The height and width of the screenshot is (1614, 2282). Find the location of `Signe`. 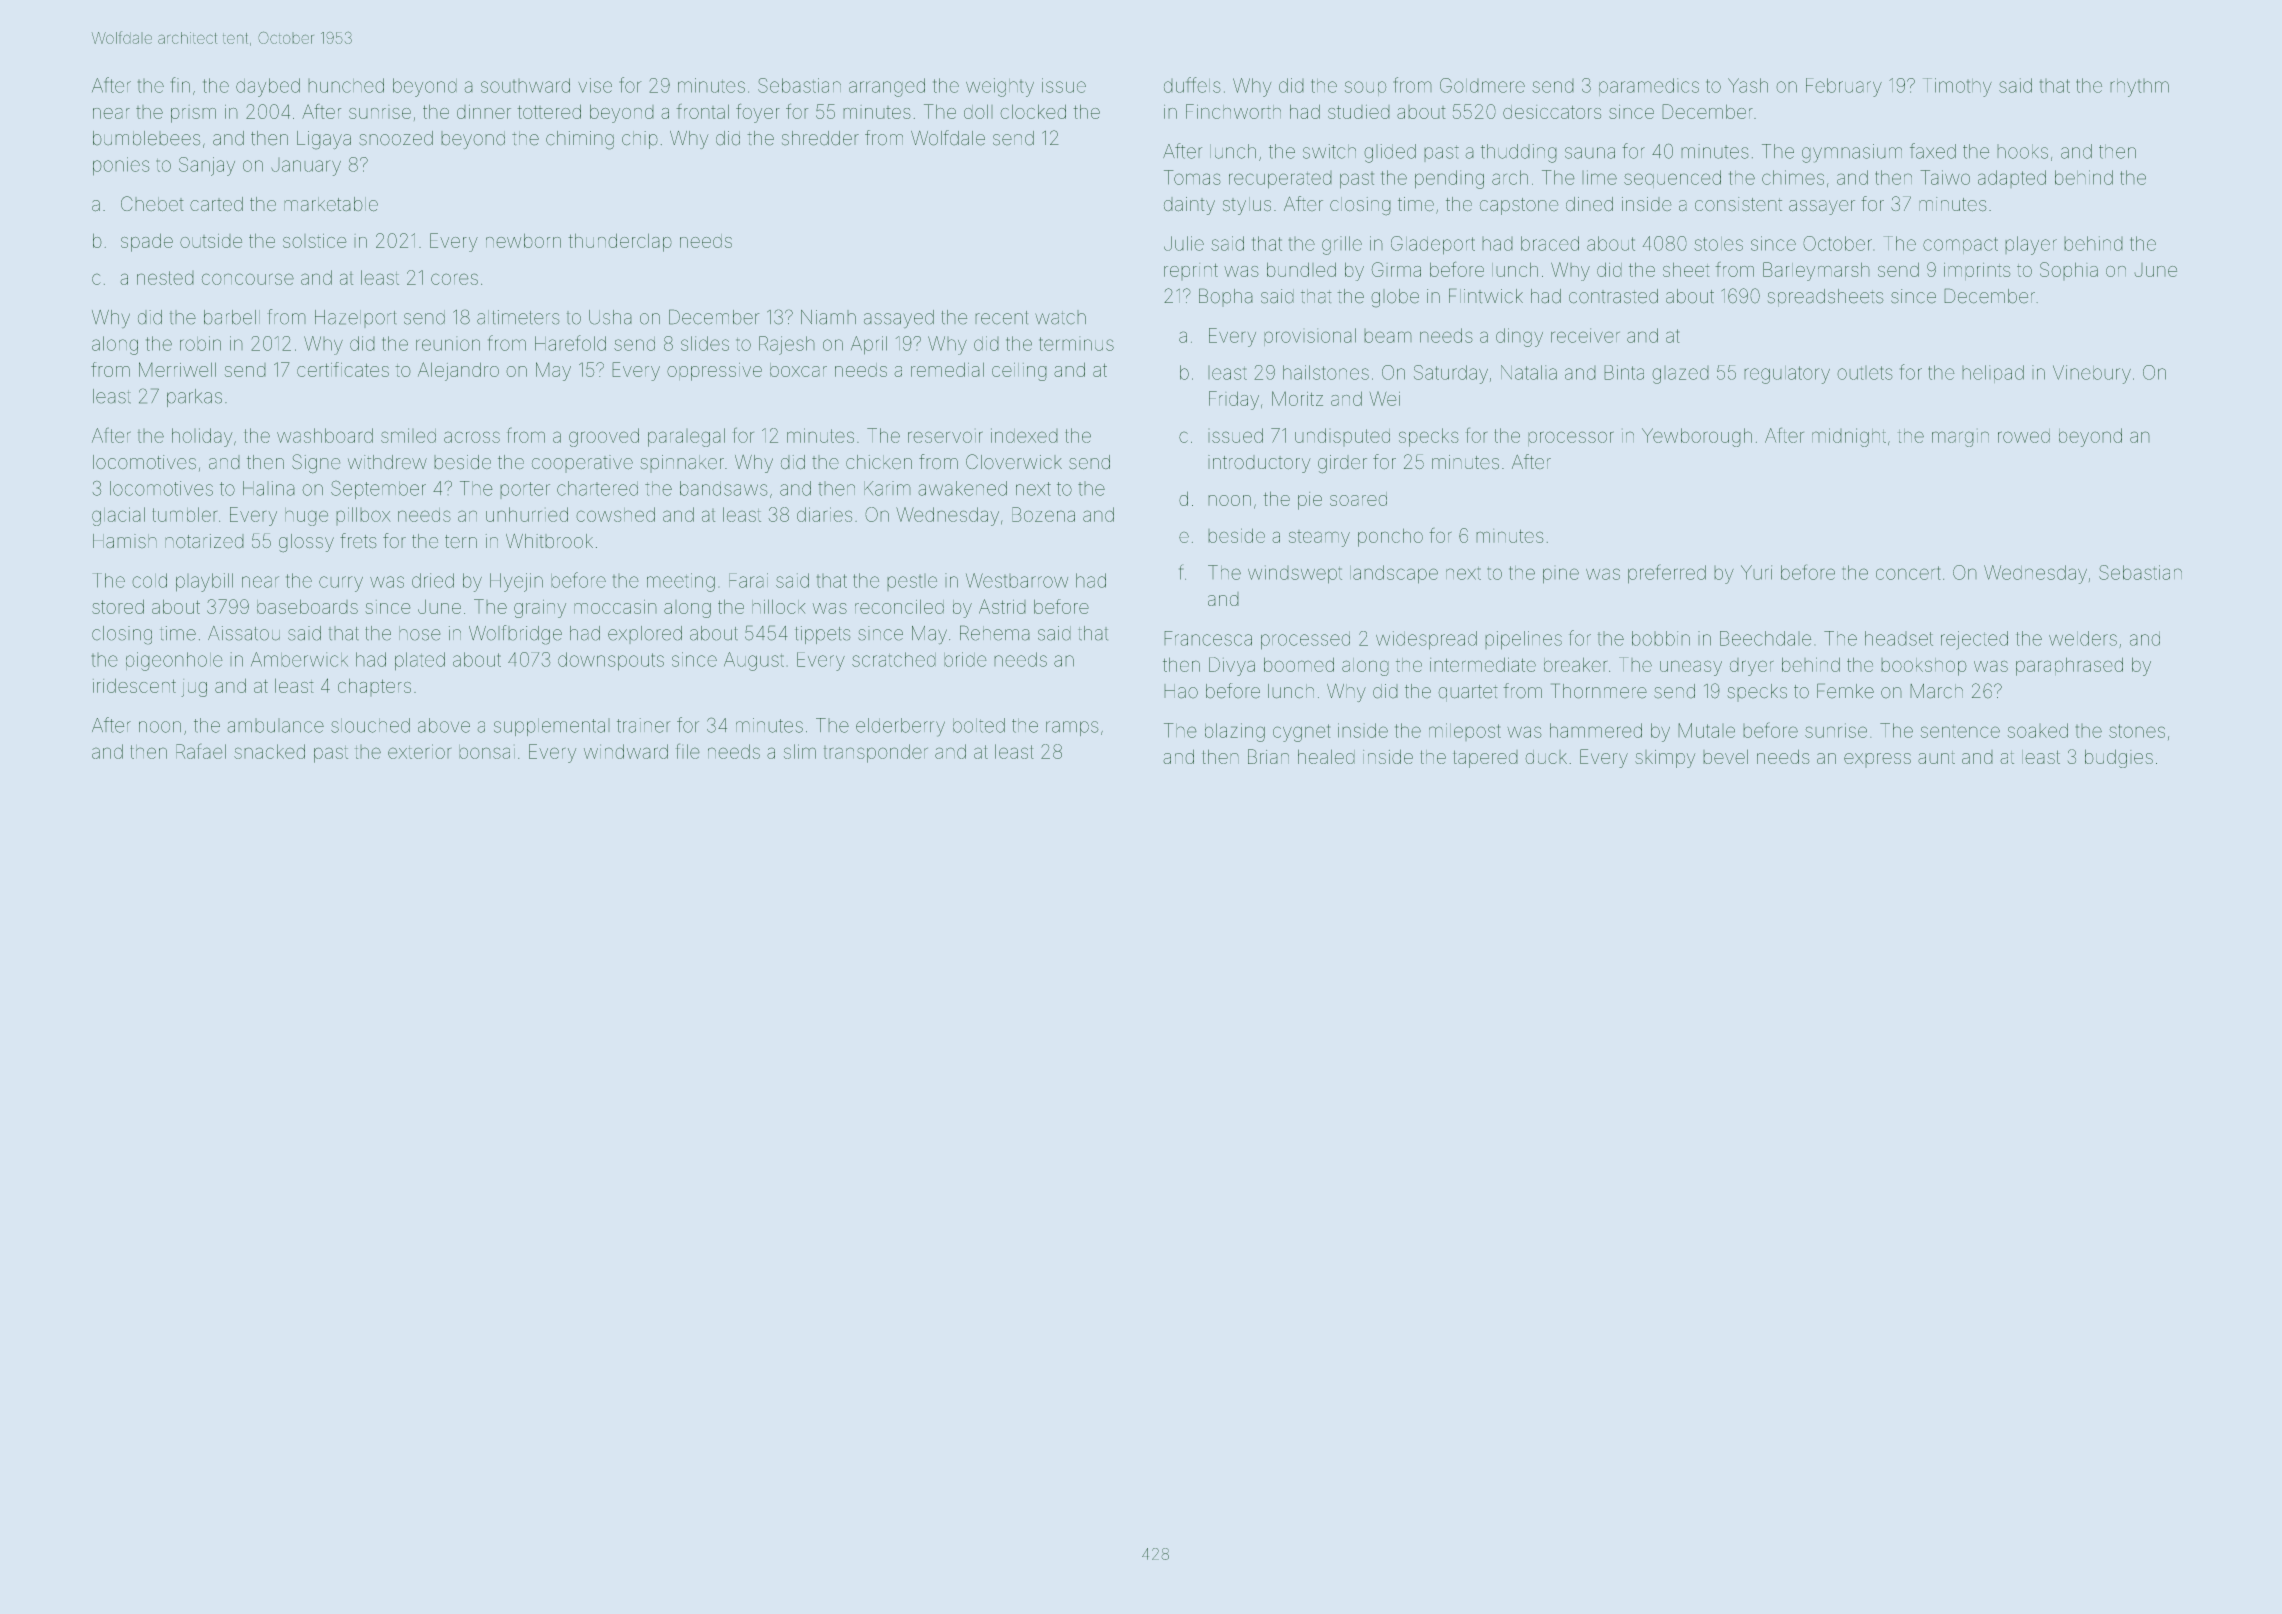

Signe is located at coordinates (316, 463).
